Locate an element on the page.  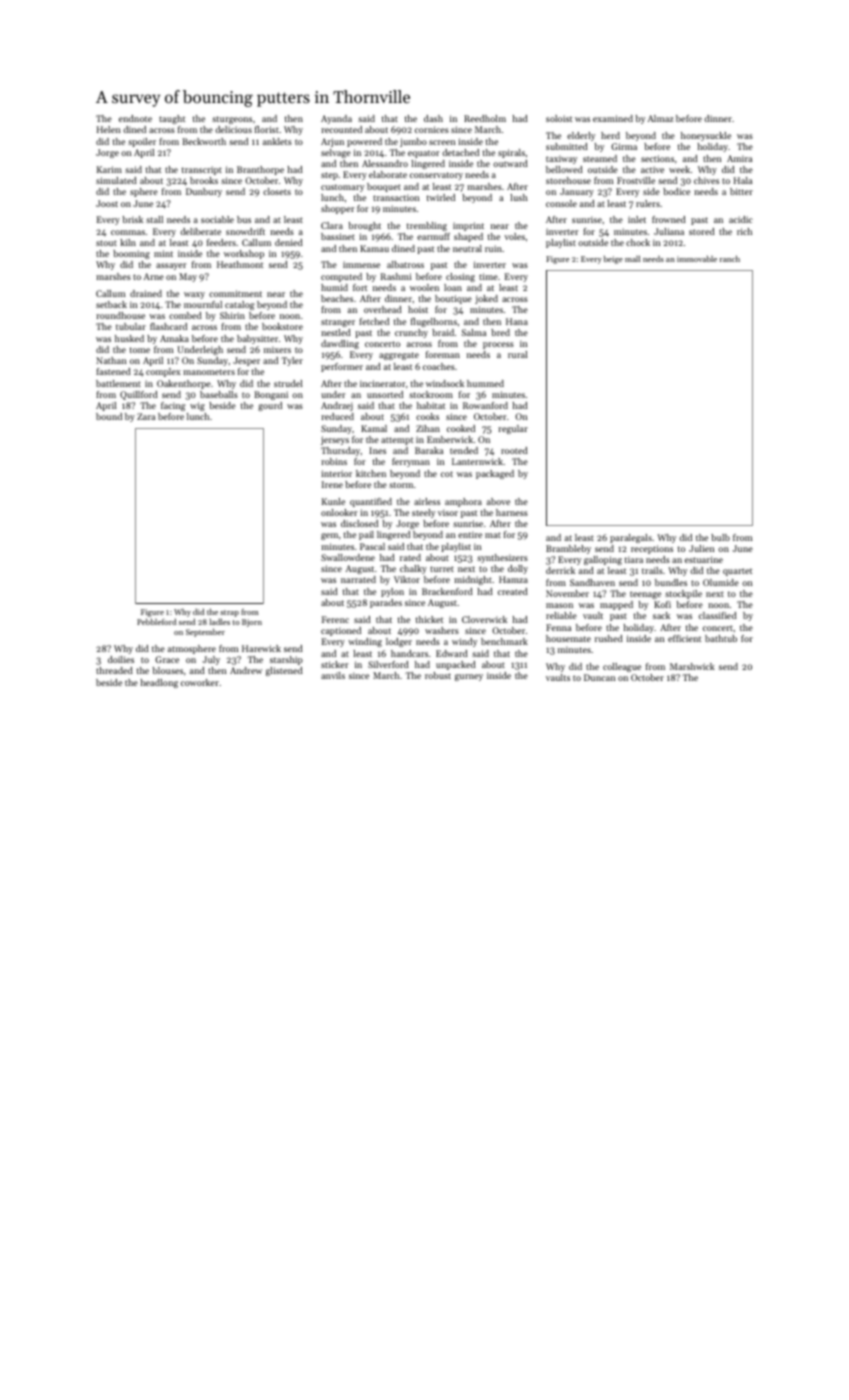
closets is located at coordinates (277, 191).
